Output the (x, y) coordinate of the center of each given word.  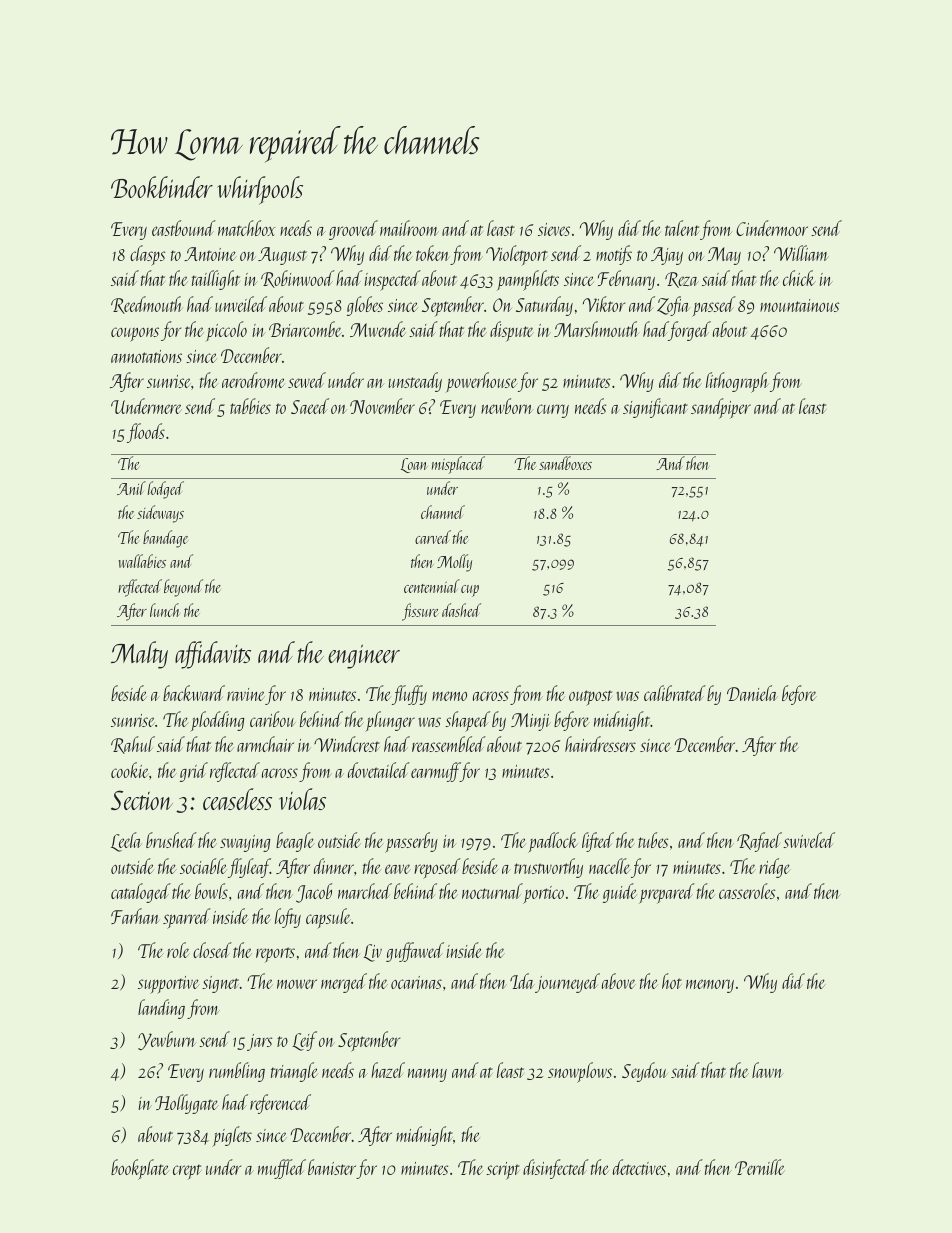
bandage (165, 539)
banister (332, 1167)
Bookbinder (162, 187)
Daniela (752, 693)
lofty (288, 918)
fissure (420, 612)
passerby (411, 842)
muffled (282, 1169)
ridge (774, 868)
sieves (554, 229)
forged (690, 331)
